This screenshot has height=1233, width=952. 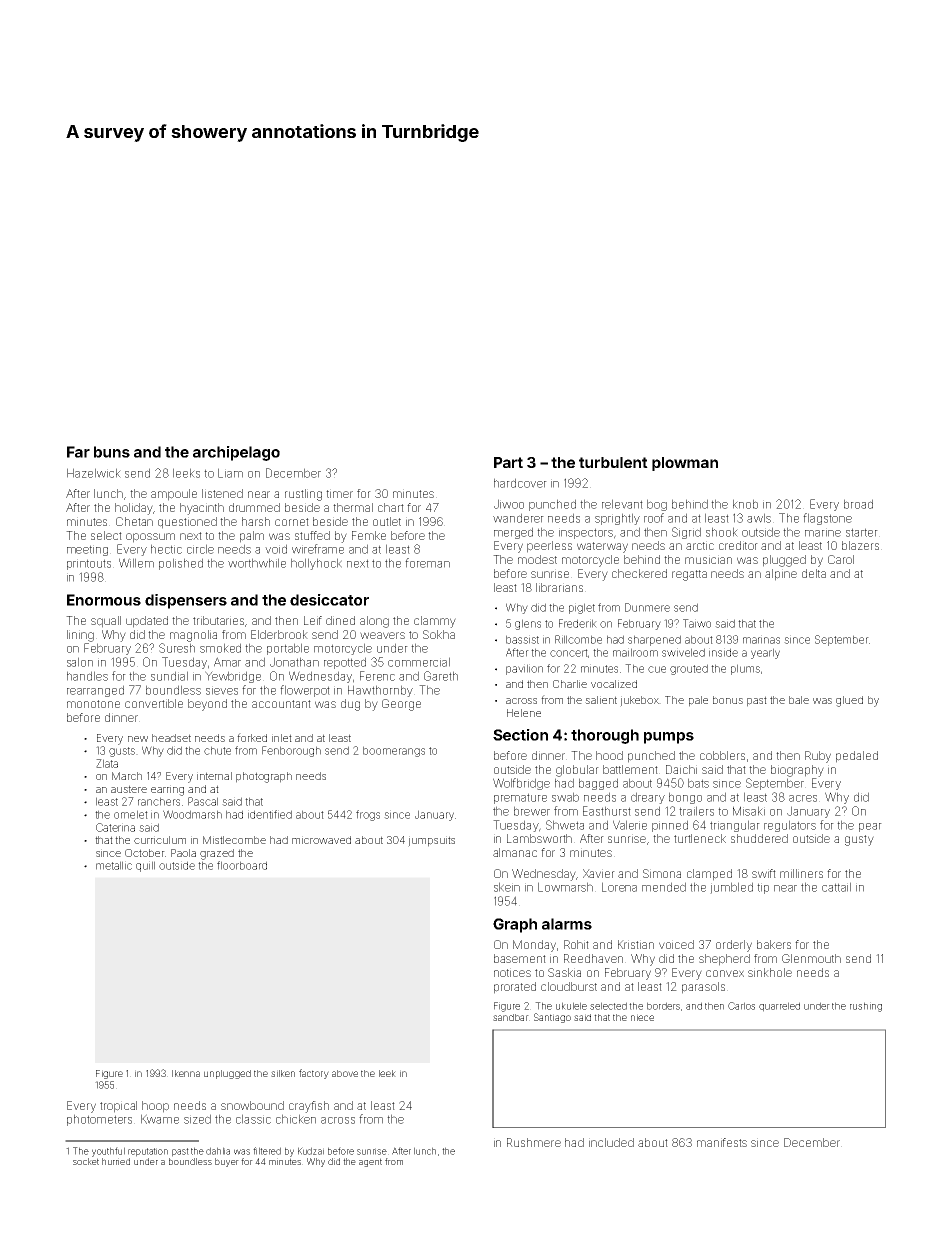 What do you see at coordinates (441, 676) in the screenshot?
I see `Gareth` at bounding box center [441, 676].
